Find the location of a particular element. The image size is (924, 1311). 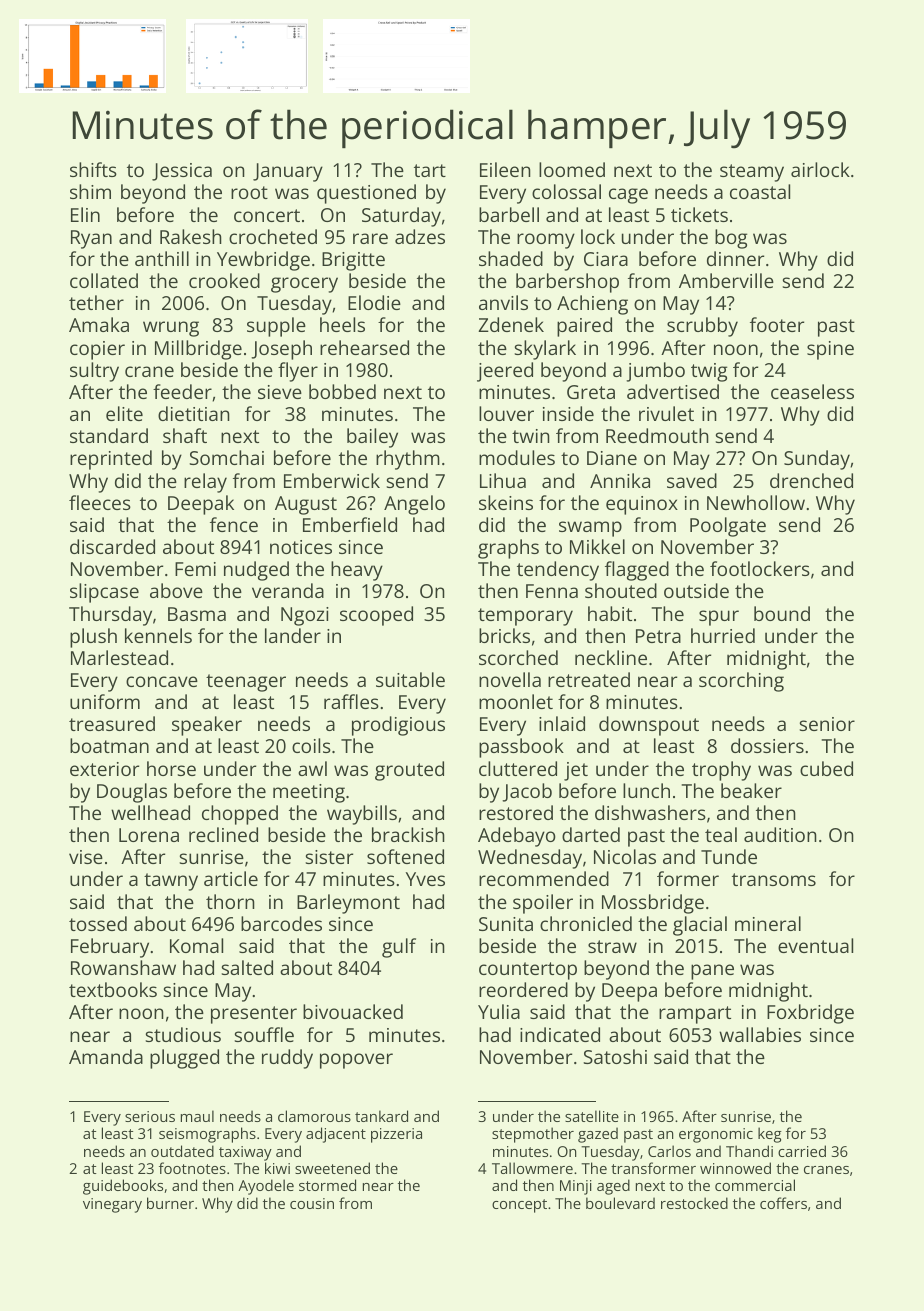

vinegary is located at coordinates (112, 1205).
